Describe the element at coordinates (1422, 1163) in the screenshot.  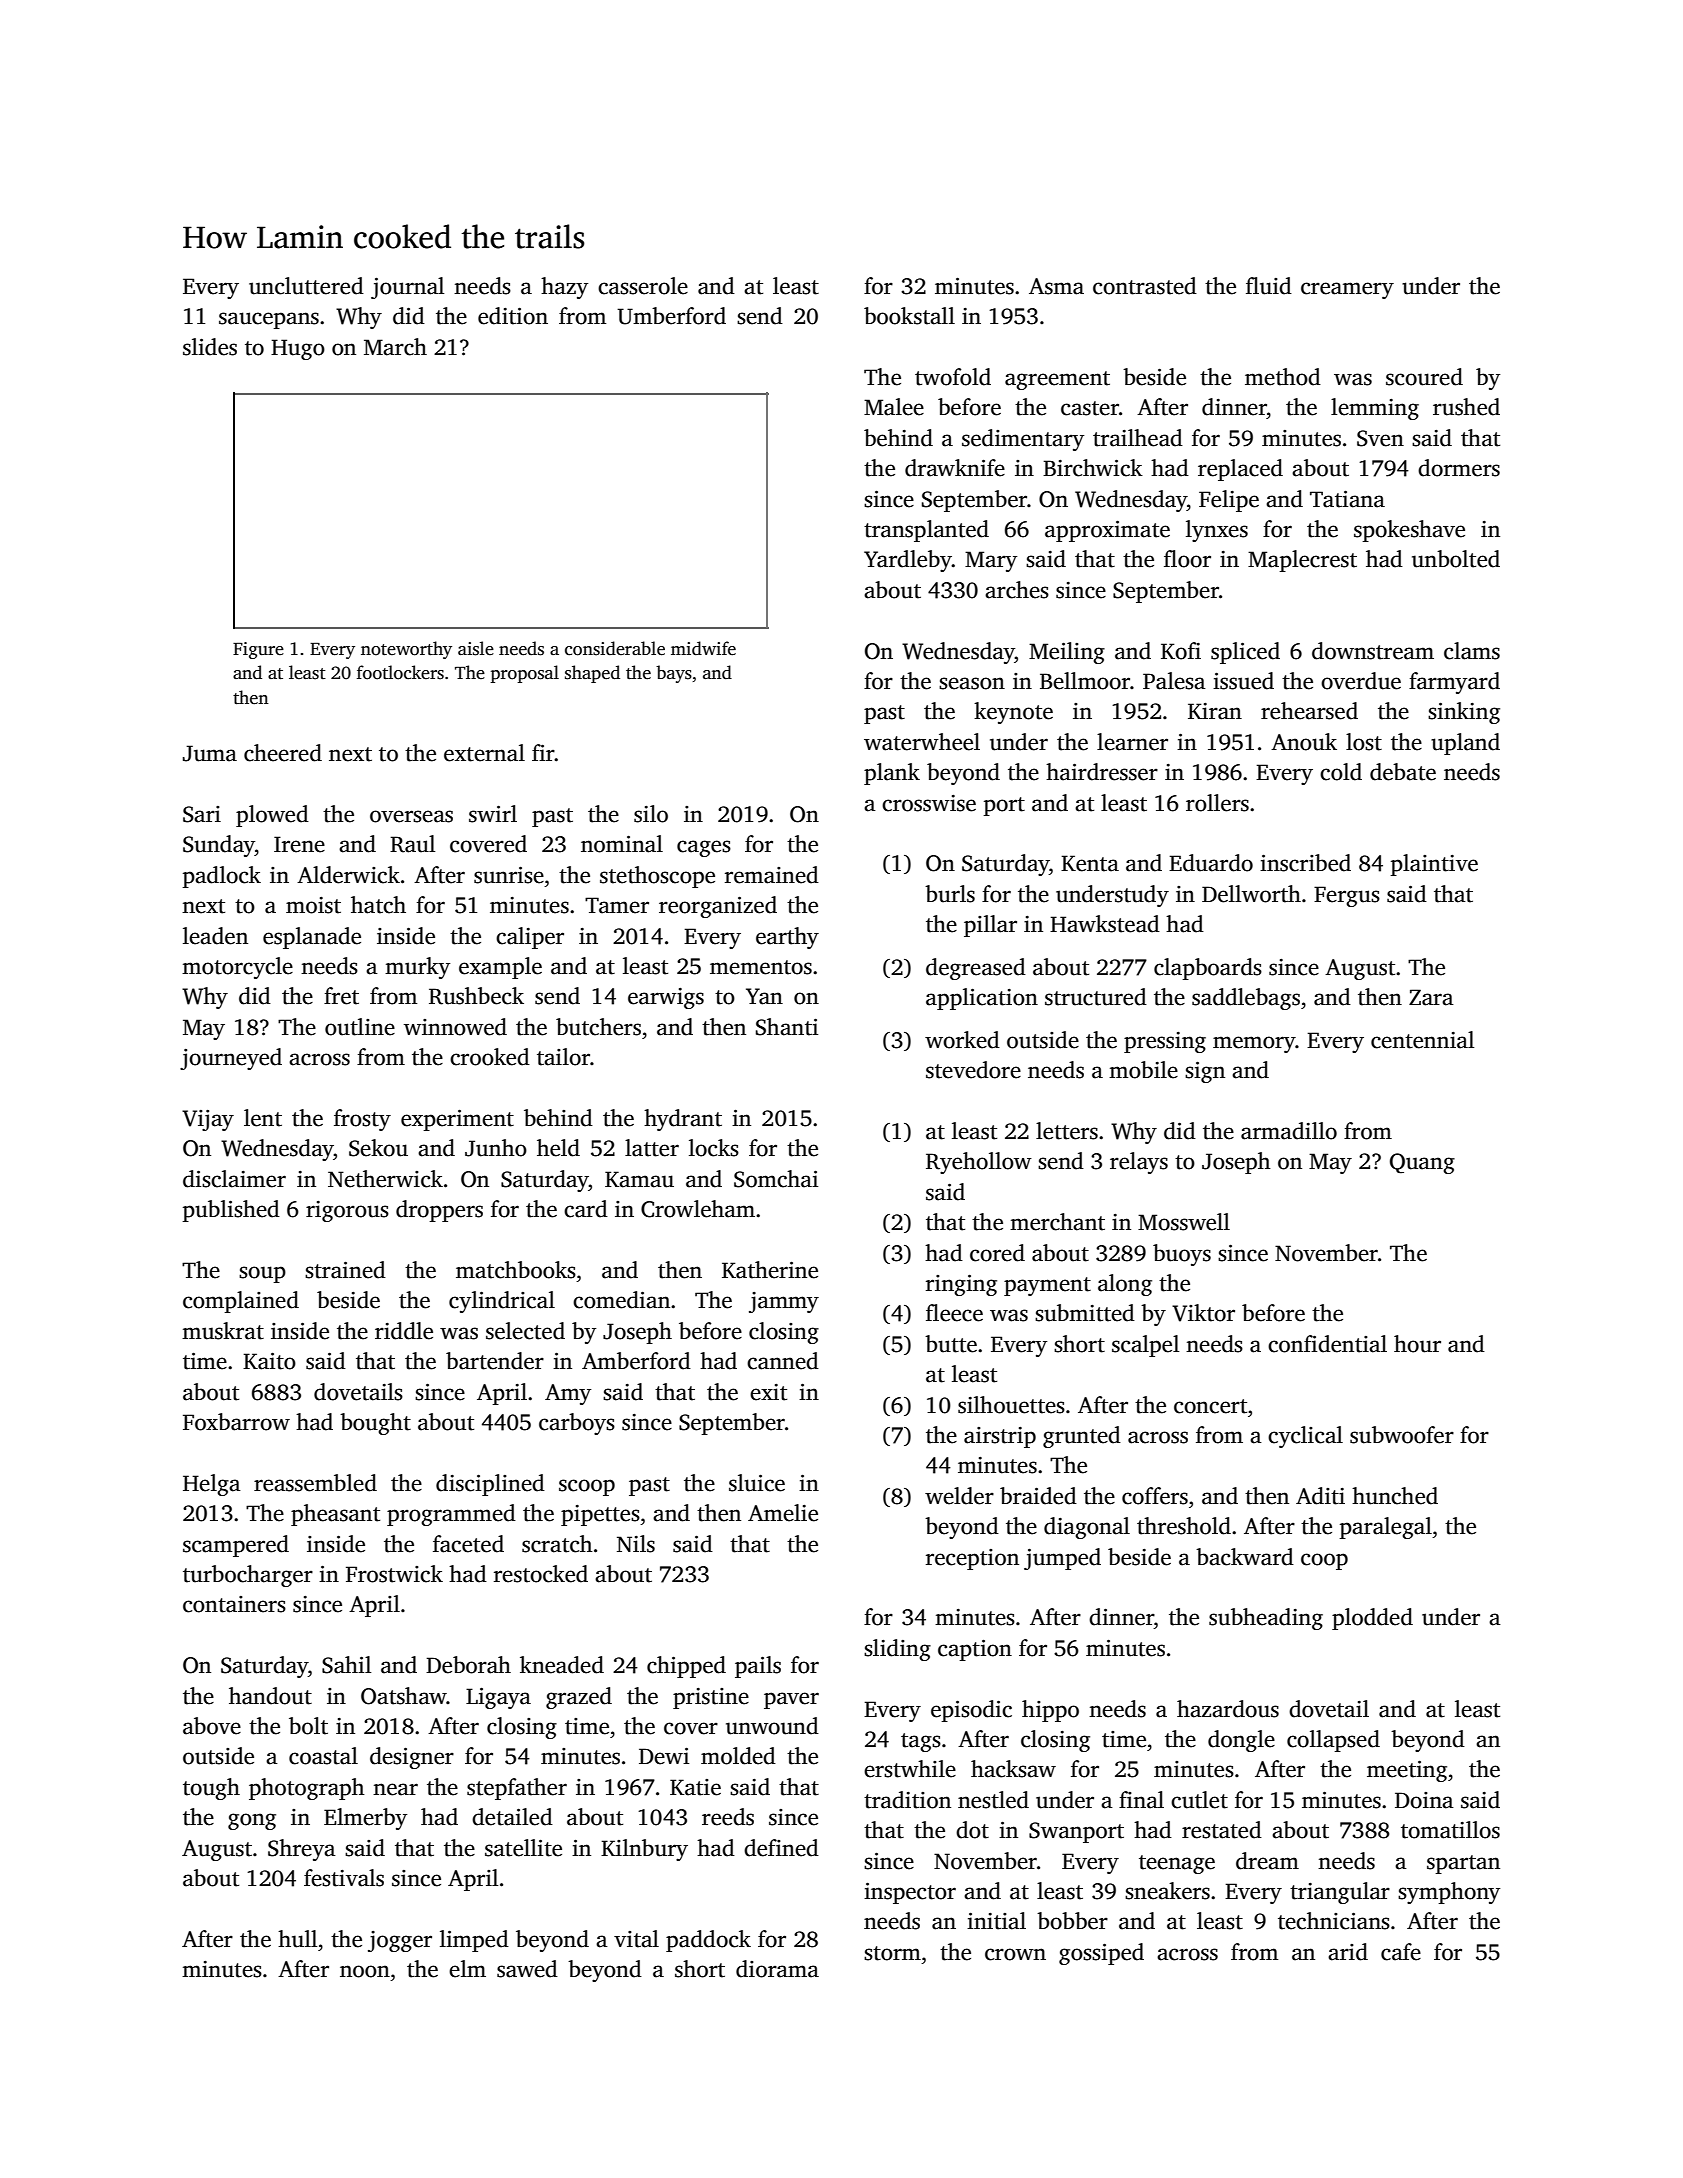
I see `Quang` at that location.
